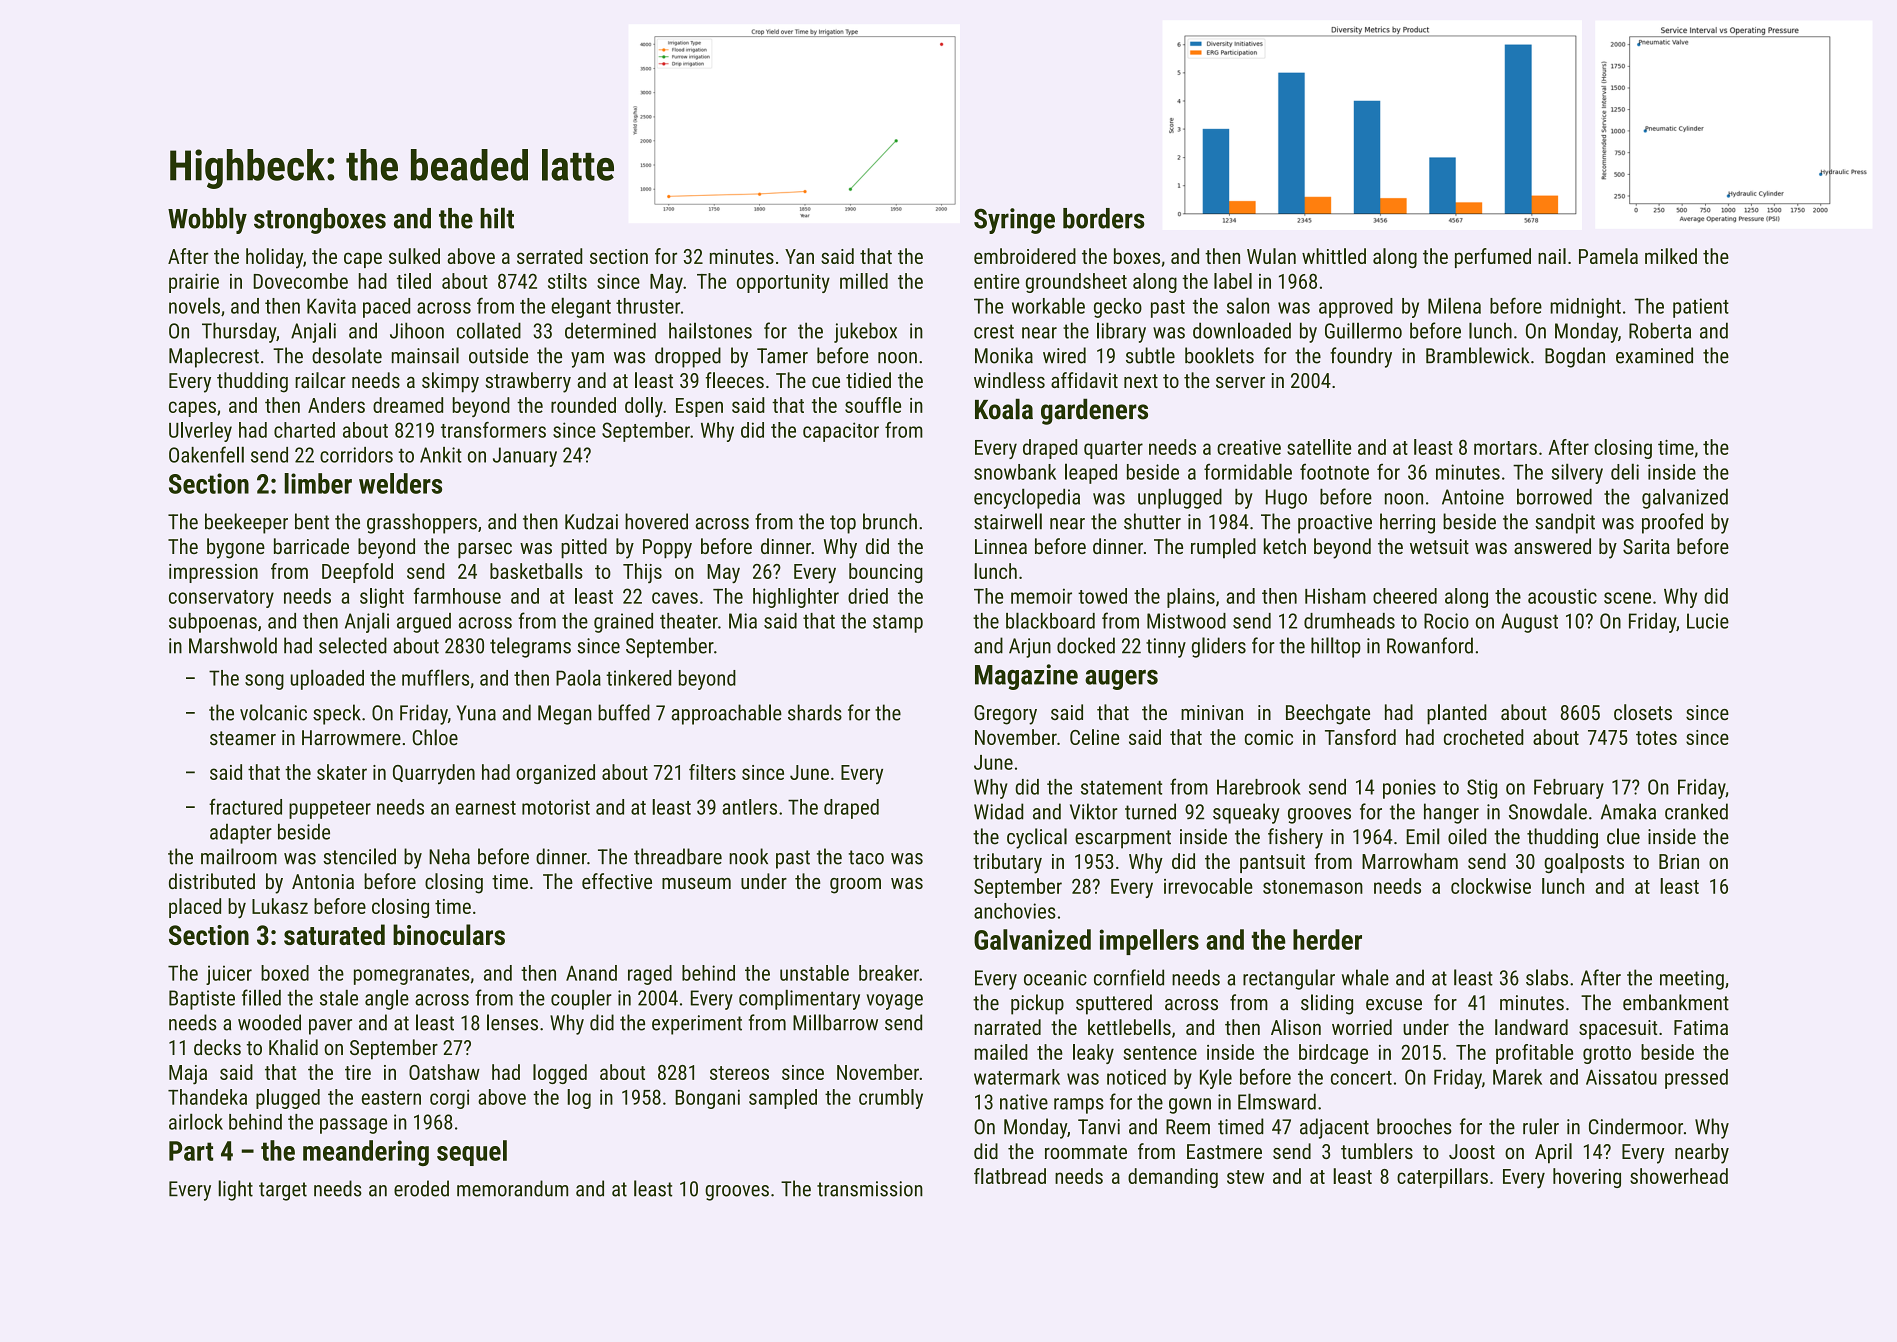 The width and height of the document is (1897, 1342). What do you see at coordinates (1334, 472) in the document?
I see `footnote` at bounding box center [1334, 472].
